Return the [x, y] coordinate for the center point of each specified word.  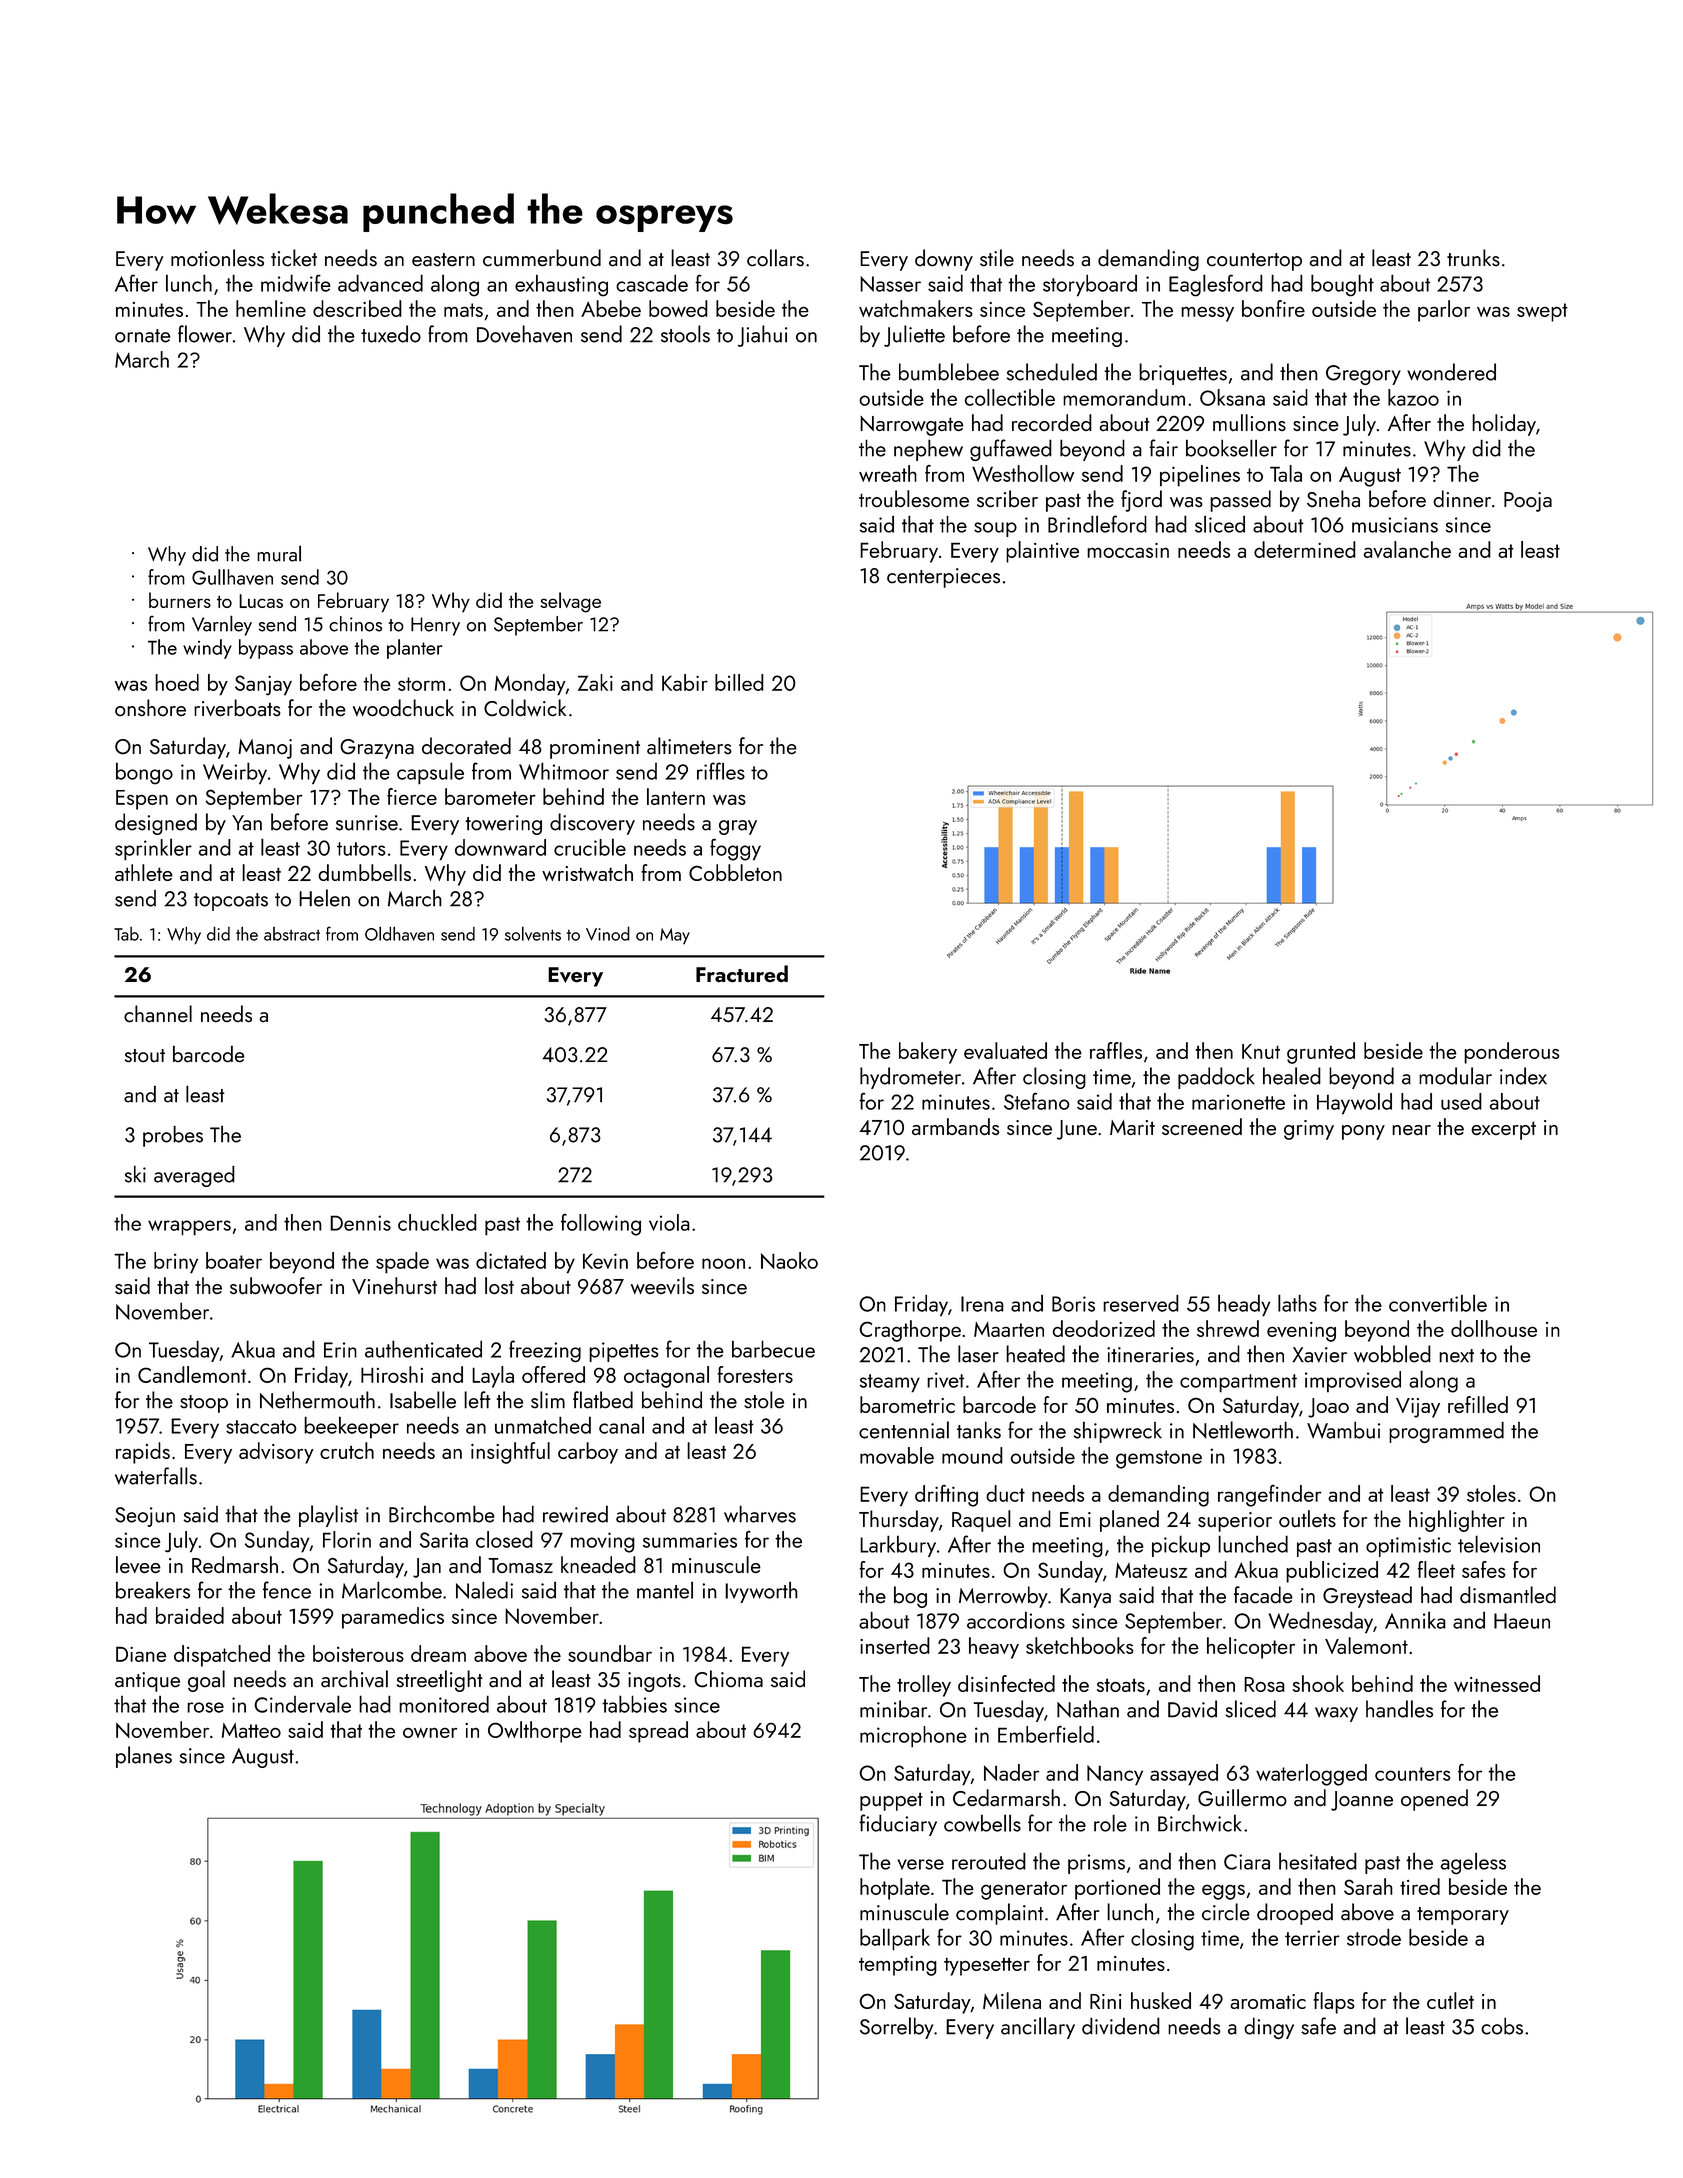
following [601, 1225]
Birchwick [1200, 1823]
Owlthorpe [535, 1732]
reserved [1141, 1303]
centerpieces [943, 578]
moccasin [1128, 550]
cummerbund [542, 257]
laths [1297, 1303]
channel [158, 1013]
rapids [143, 1453]
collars [775, 258]
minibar [893, 1709]
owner [430, 1733]
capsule [430, 773]
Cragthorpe [910, 1331]
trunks [1473, 257]
